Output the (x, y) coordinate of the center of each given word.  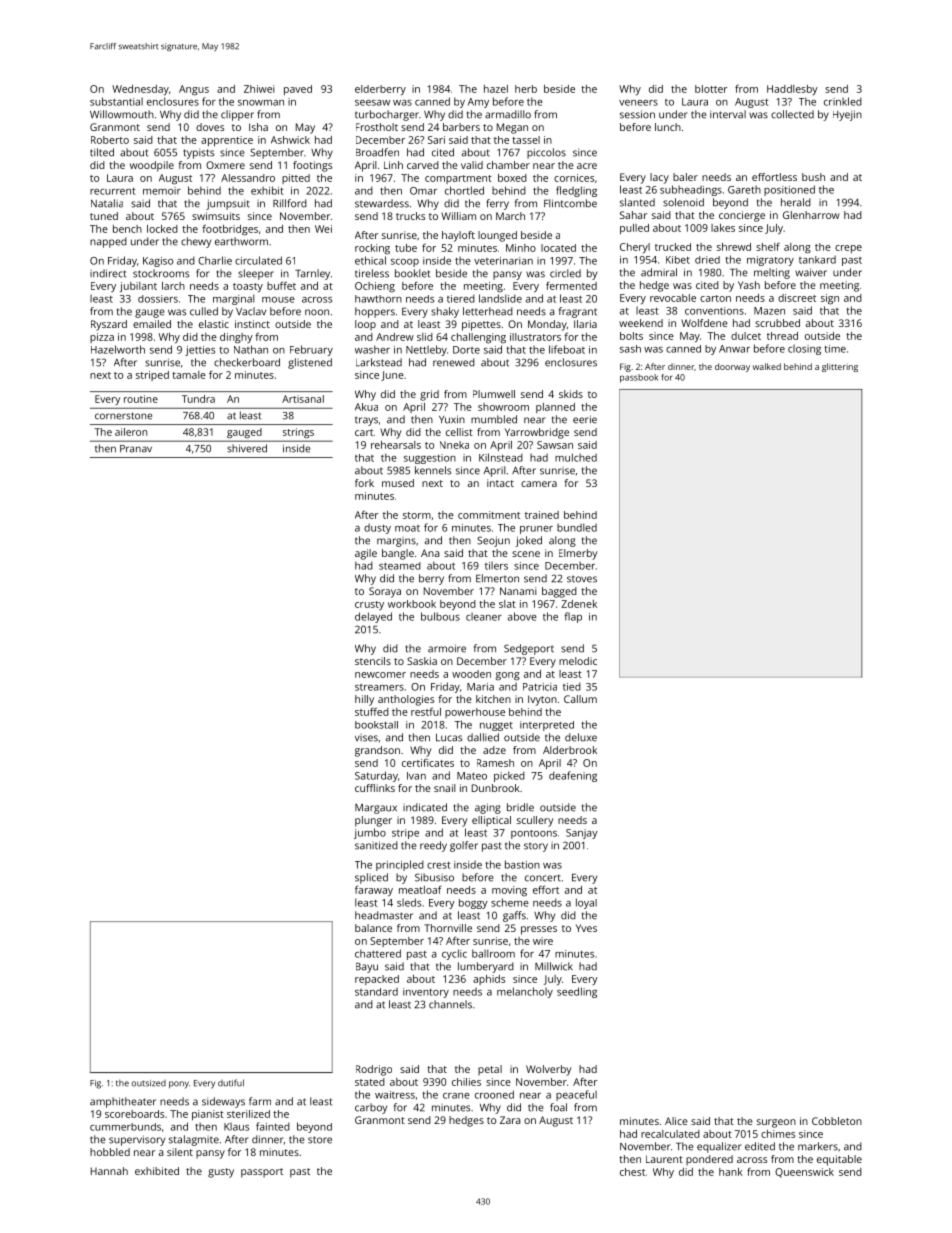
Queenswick (804, 1173)
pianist (208, 1115)
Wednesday (140, 90)
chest (632, 1172)
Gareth (744, 190)
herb (526, 89)
